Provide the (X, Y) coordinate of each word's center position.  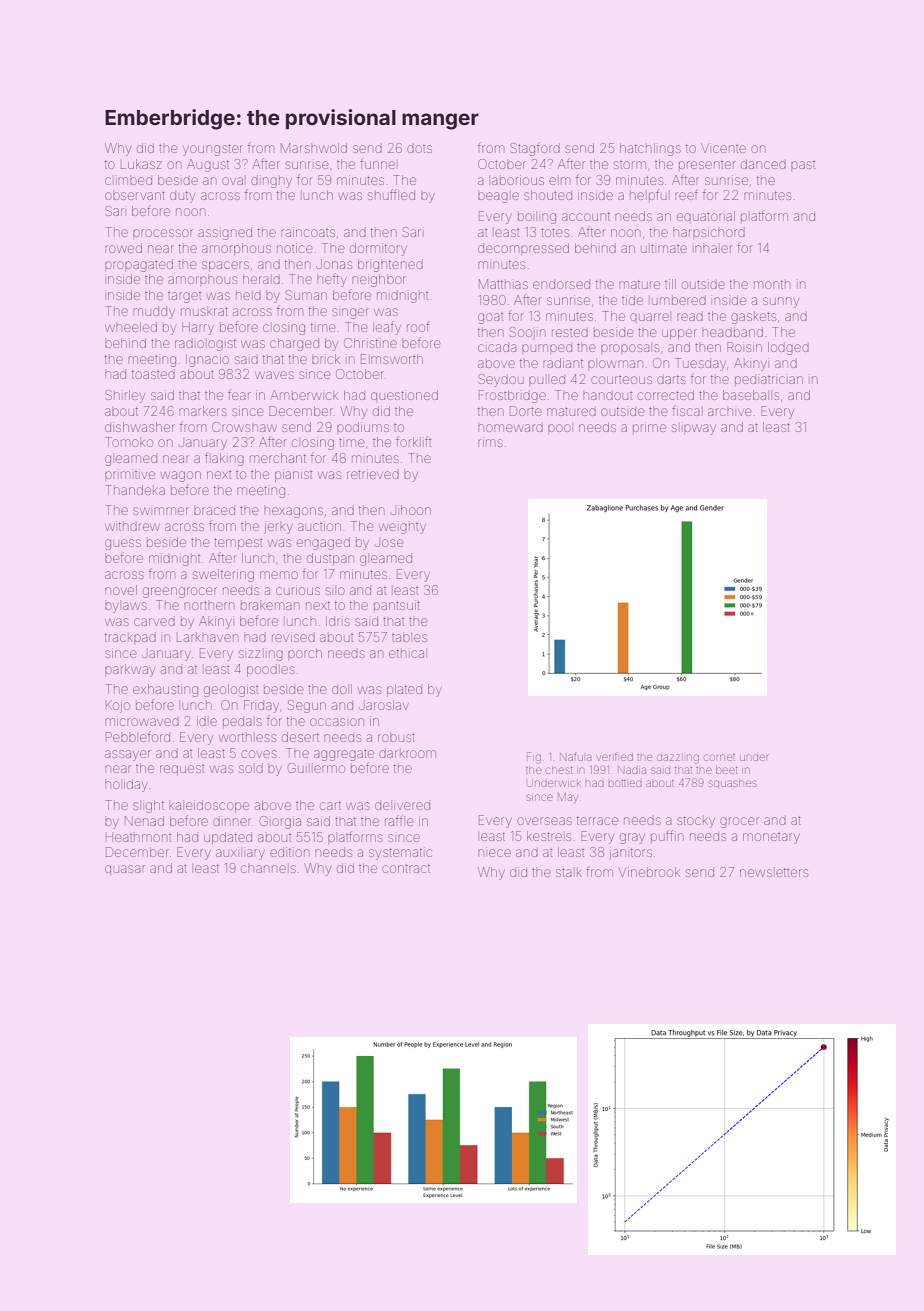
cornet (719, 757)
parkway (130, 670)
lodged (788, 348)
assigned (225, 234)
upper (679, 334)
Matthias (503, 284)
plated (404, 690)
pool (559, 428)
